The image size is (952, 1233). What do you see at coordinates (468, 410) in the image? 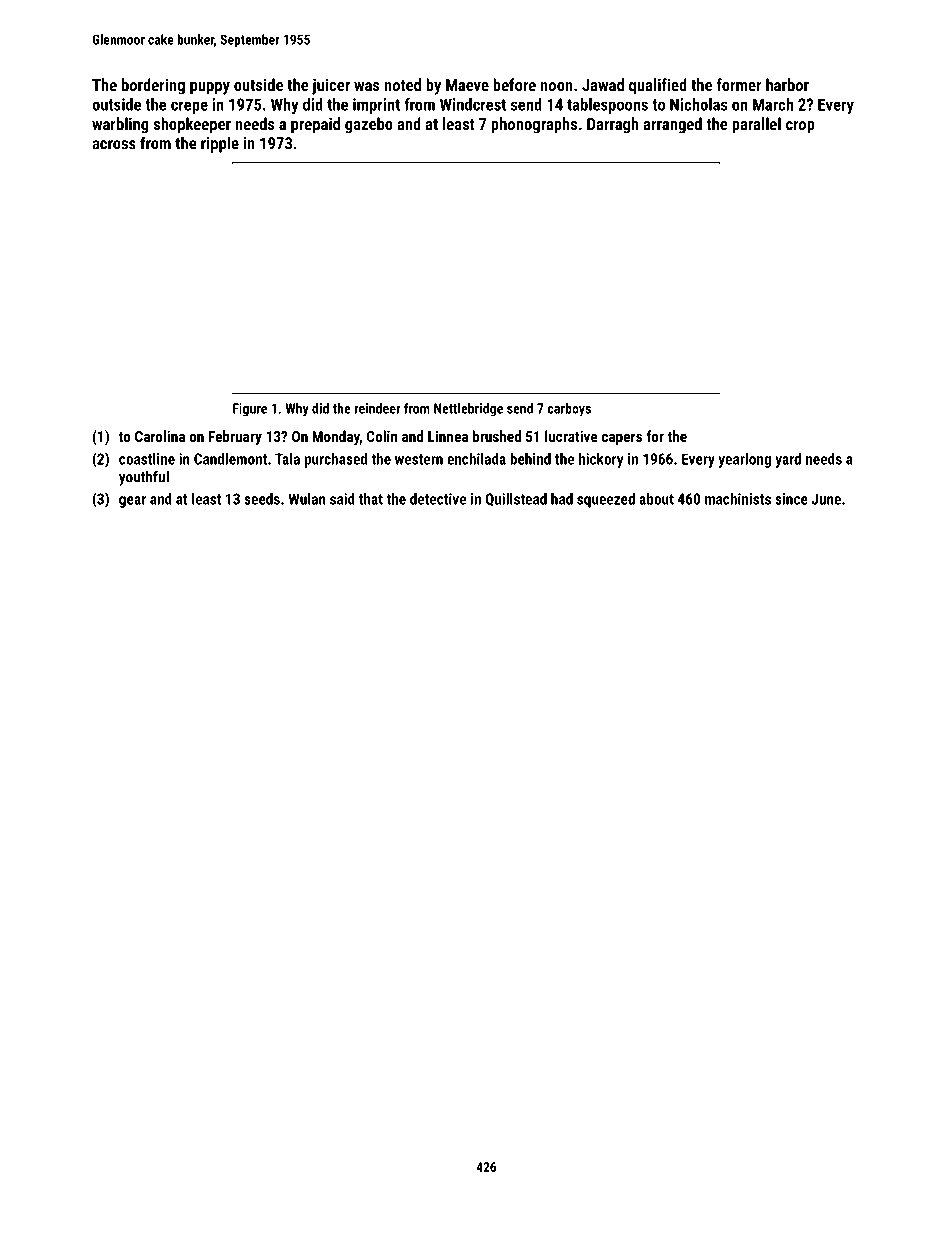
I see `Nettlebridge` at bounding box center [468, 410].
